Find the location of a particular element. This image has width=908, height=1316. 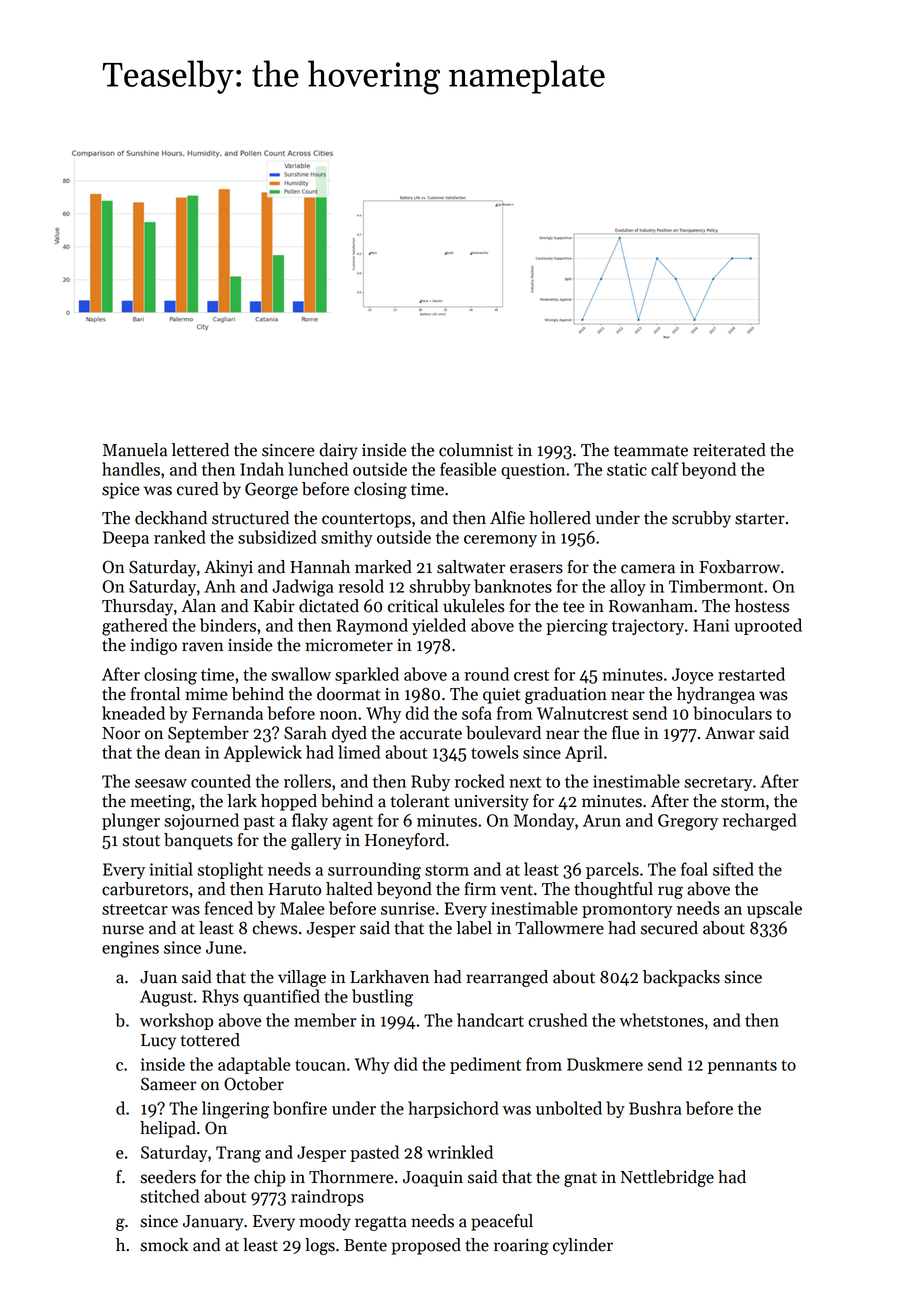

columnist is located at coordinates (476, 450).
